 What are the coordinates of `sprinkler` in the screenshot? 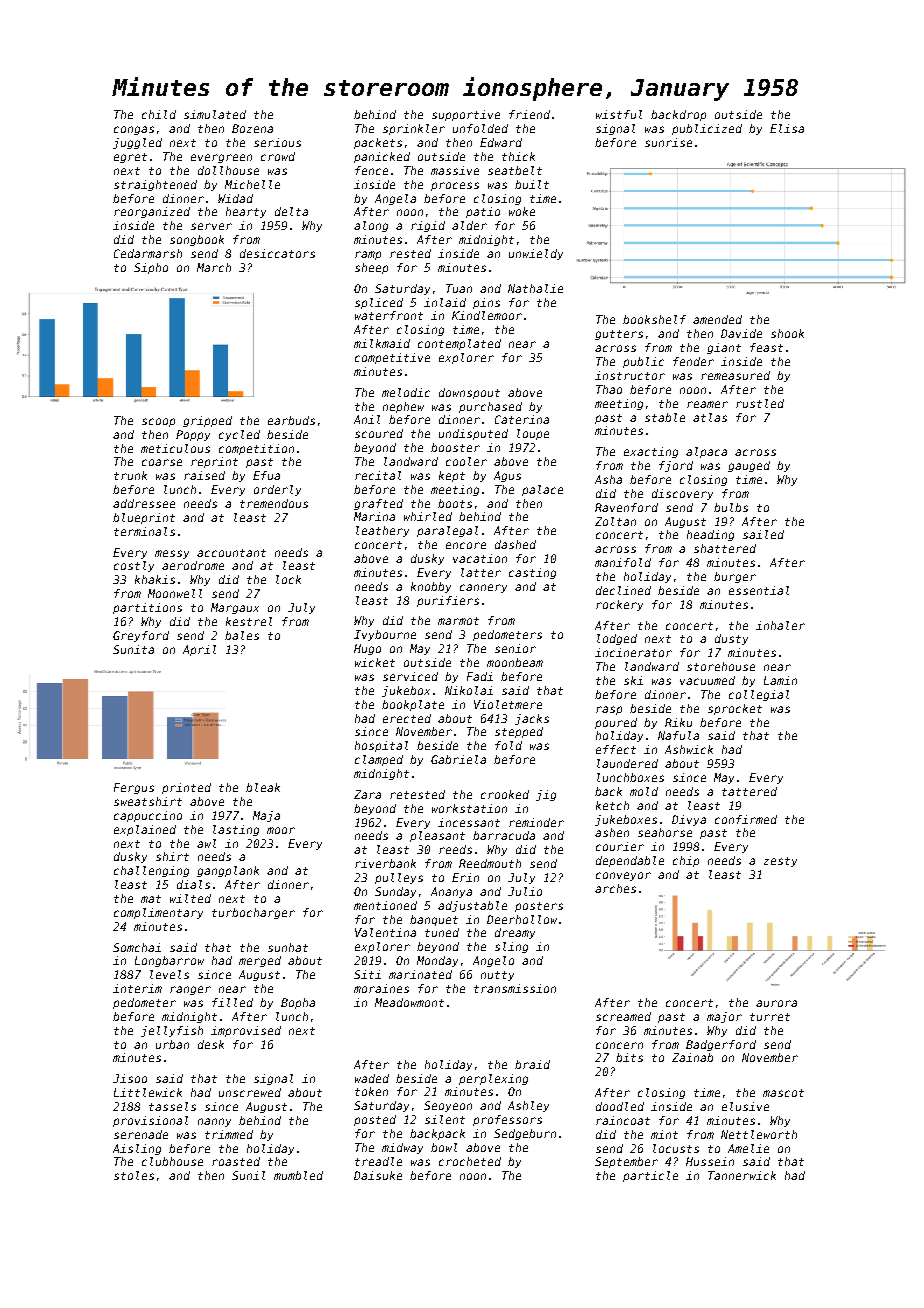 It's located at (414, 129).
